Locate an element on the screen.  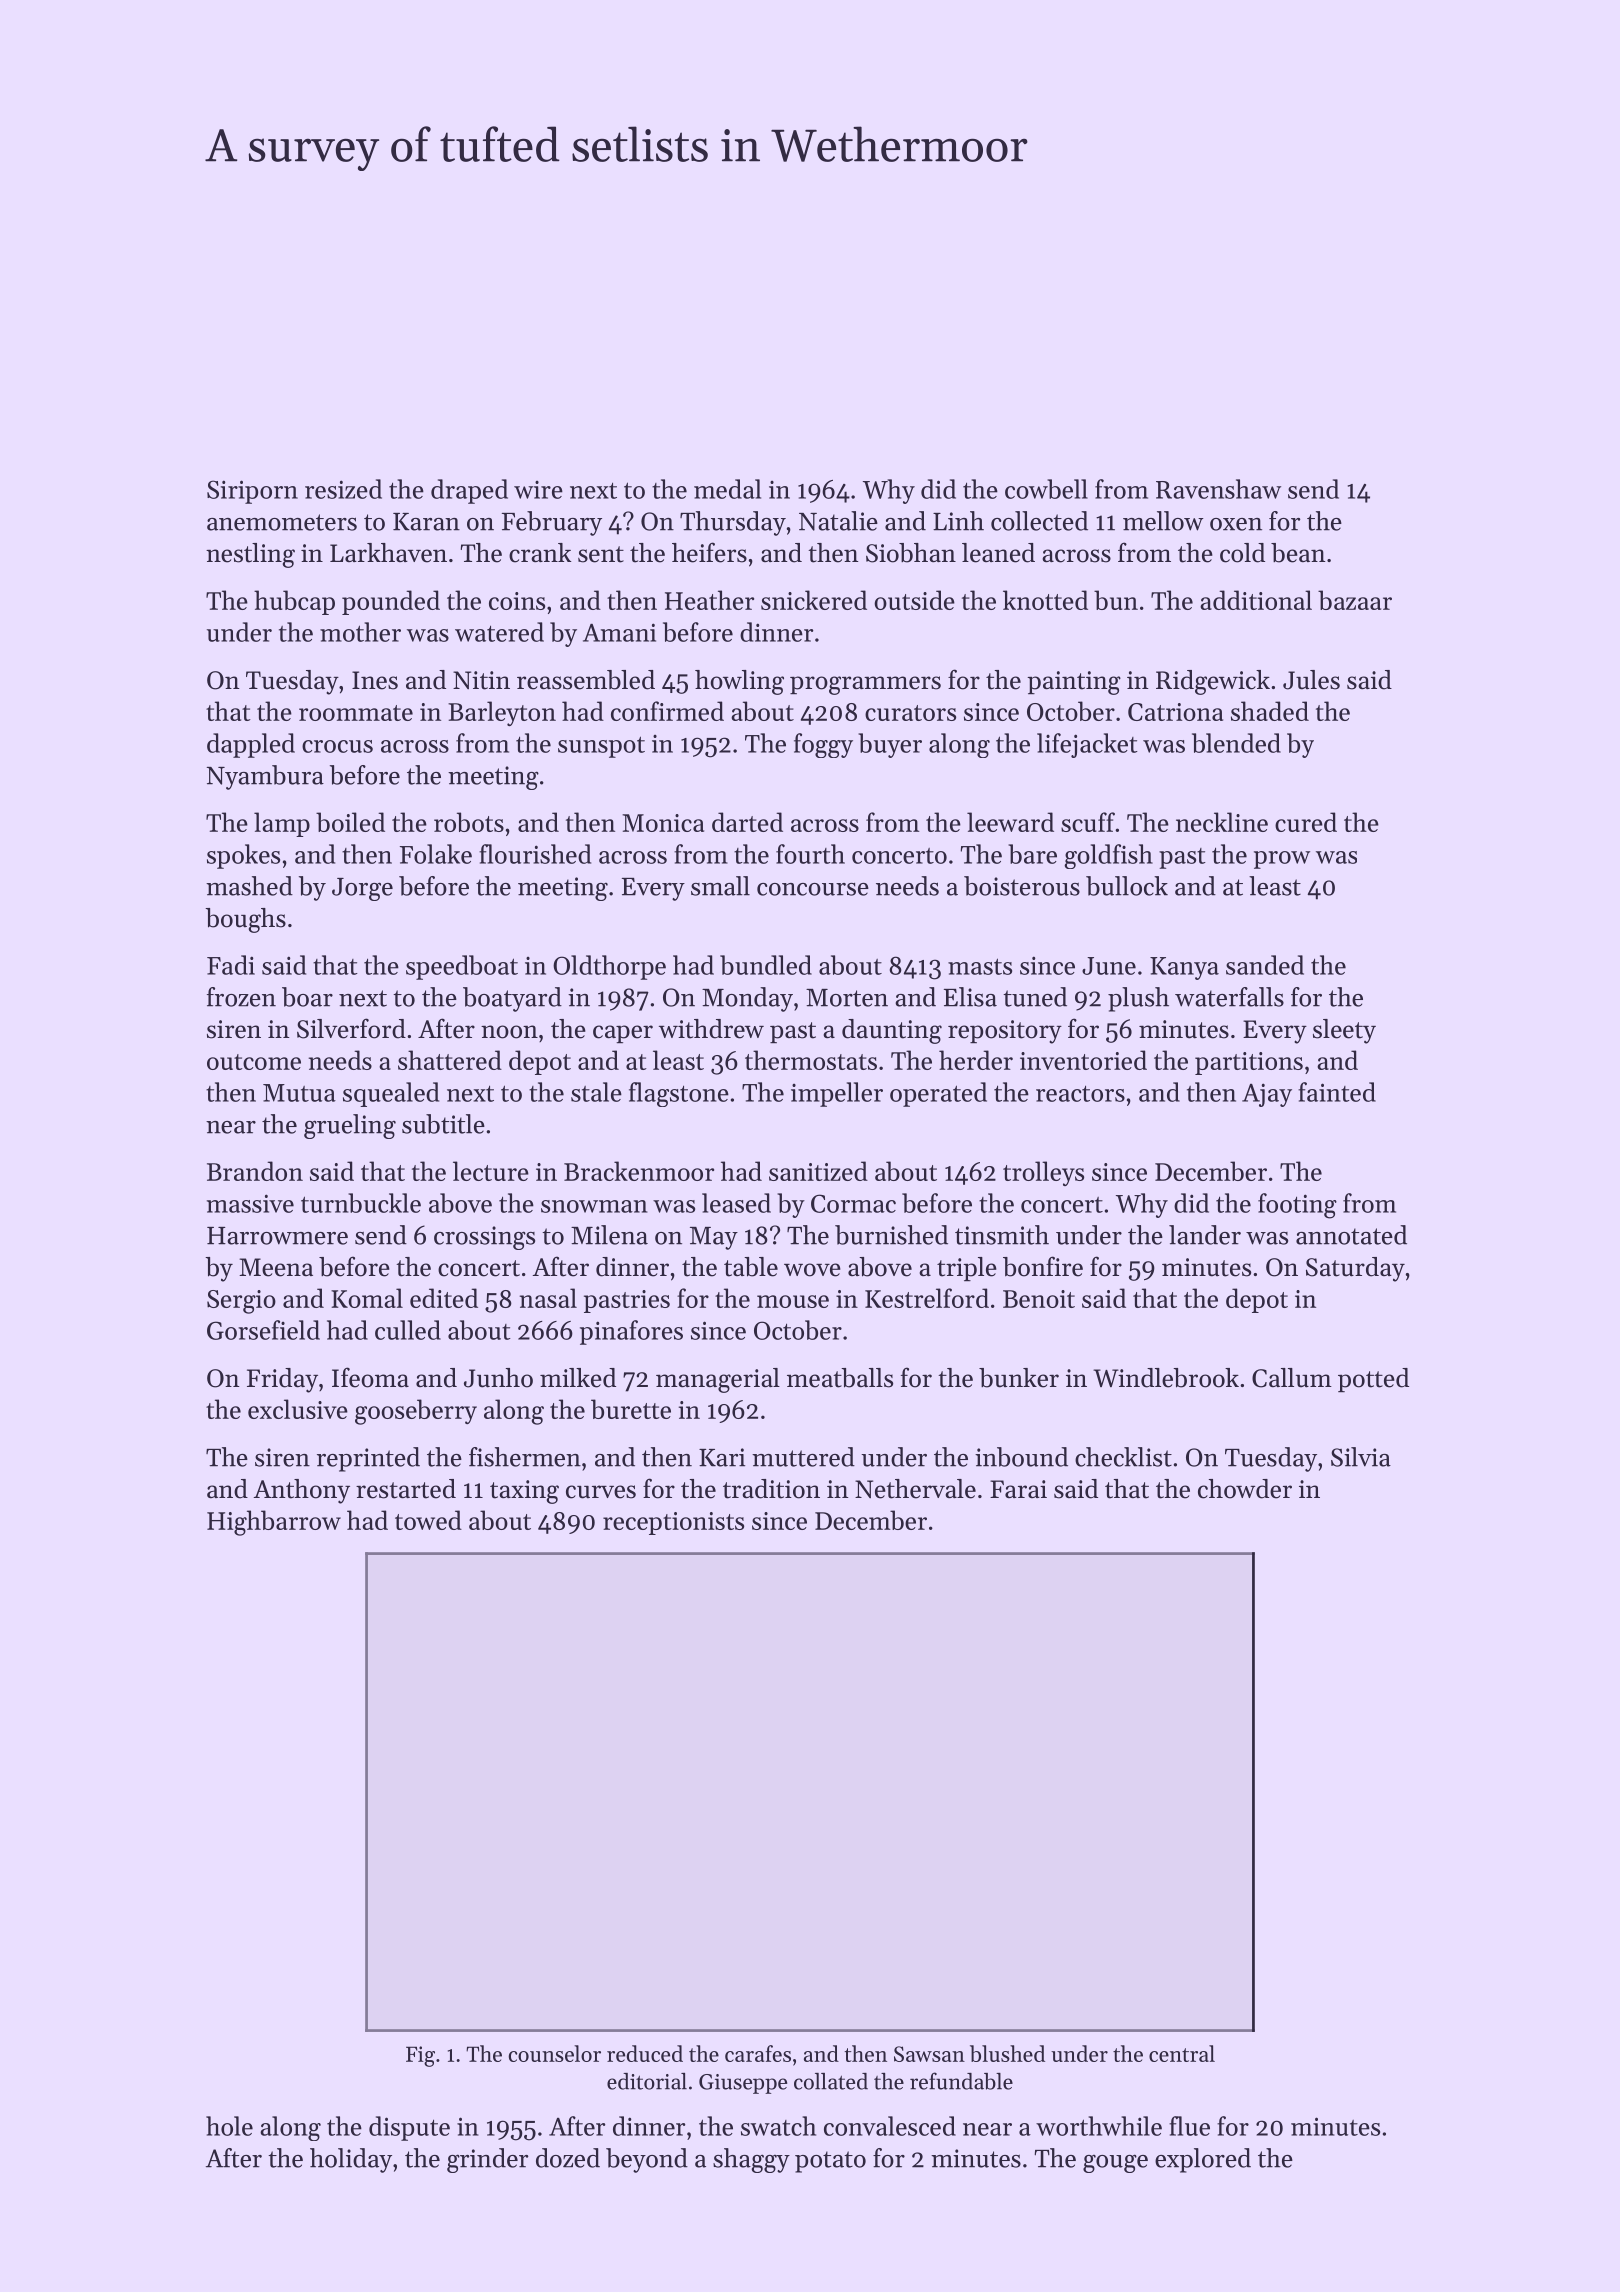
partitions is located at coordinates (1249, 1063).
